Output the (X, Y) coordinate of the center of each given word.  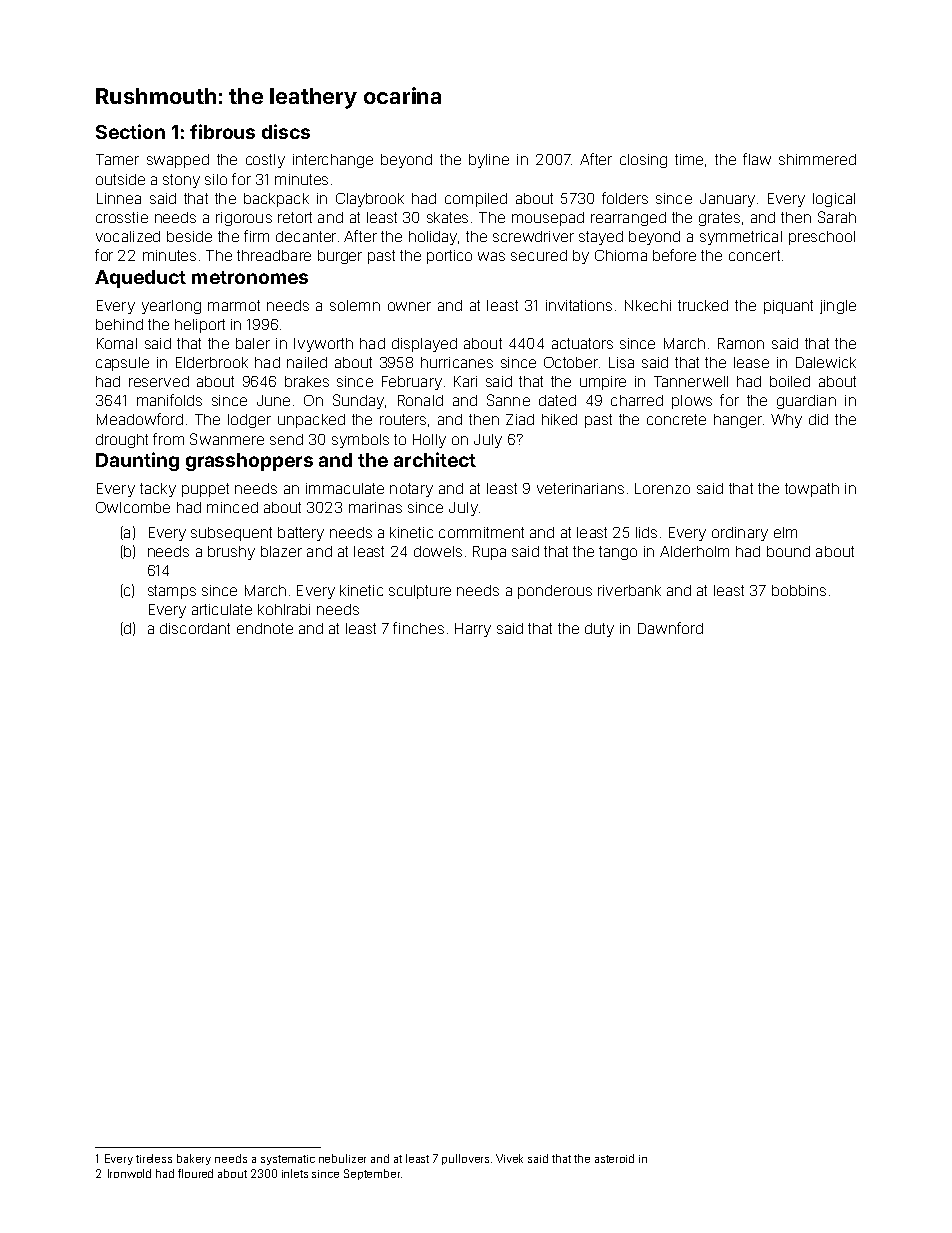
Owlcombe (133, 507)
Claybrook (370, 200)
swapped (178, 161)
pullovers (465, 1159)
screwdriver (533, 236)
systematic (288, 1160)
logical (834, 200)
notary (411, 490)
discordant (195, 628)
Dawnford (670, 628)
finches (418, 628)
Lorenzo (662, 488)
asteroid (614, 1158)
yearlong (171, 307)
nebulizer (342, 1158)
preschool (822, 238)
